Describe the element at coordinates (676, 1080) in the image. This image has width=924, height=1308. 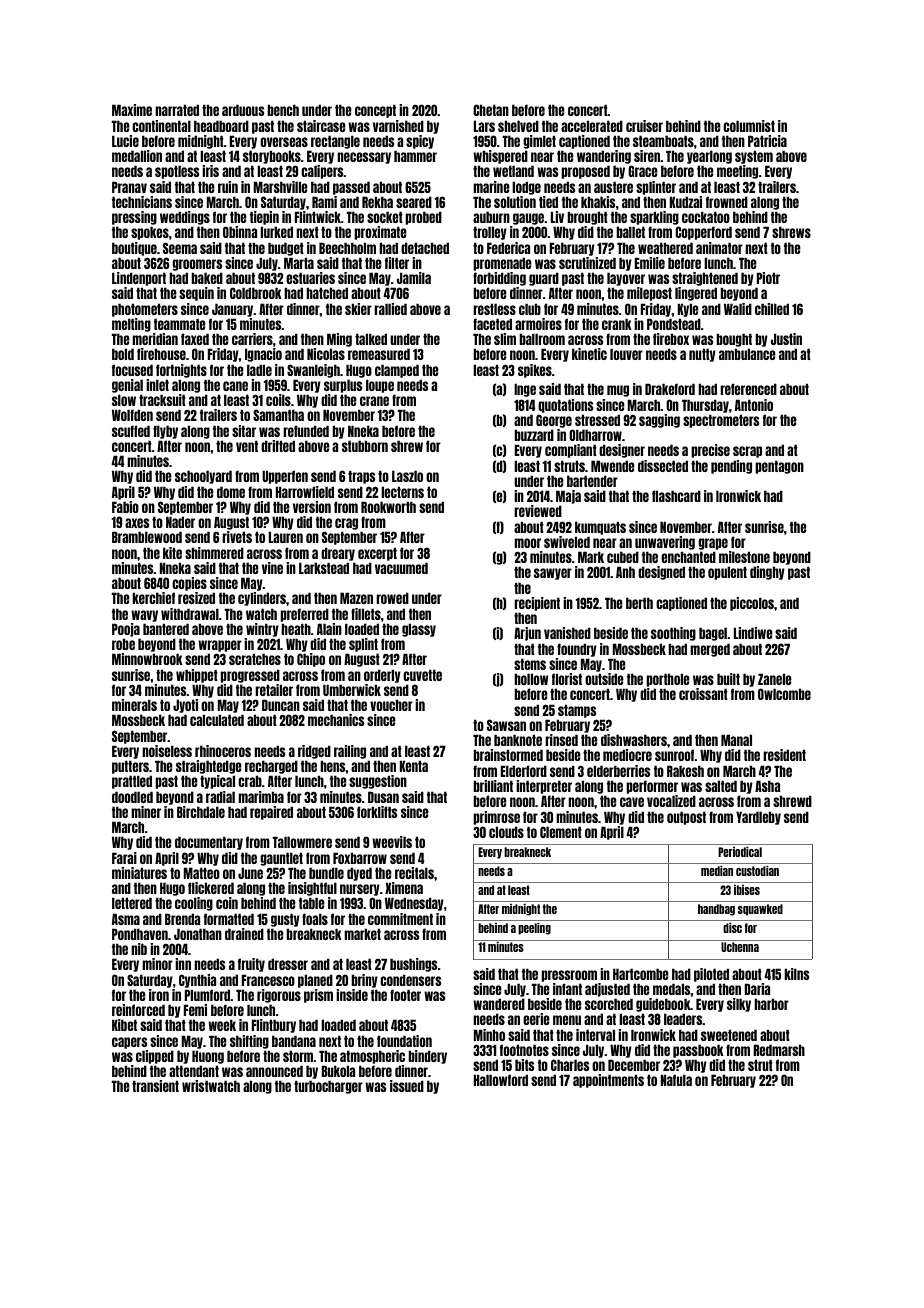
I see `Nafula` at that location.
